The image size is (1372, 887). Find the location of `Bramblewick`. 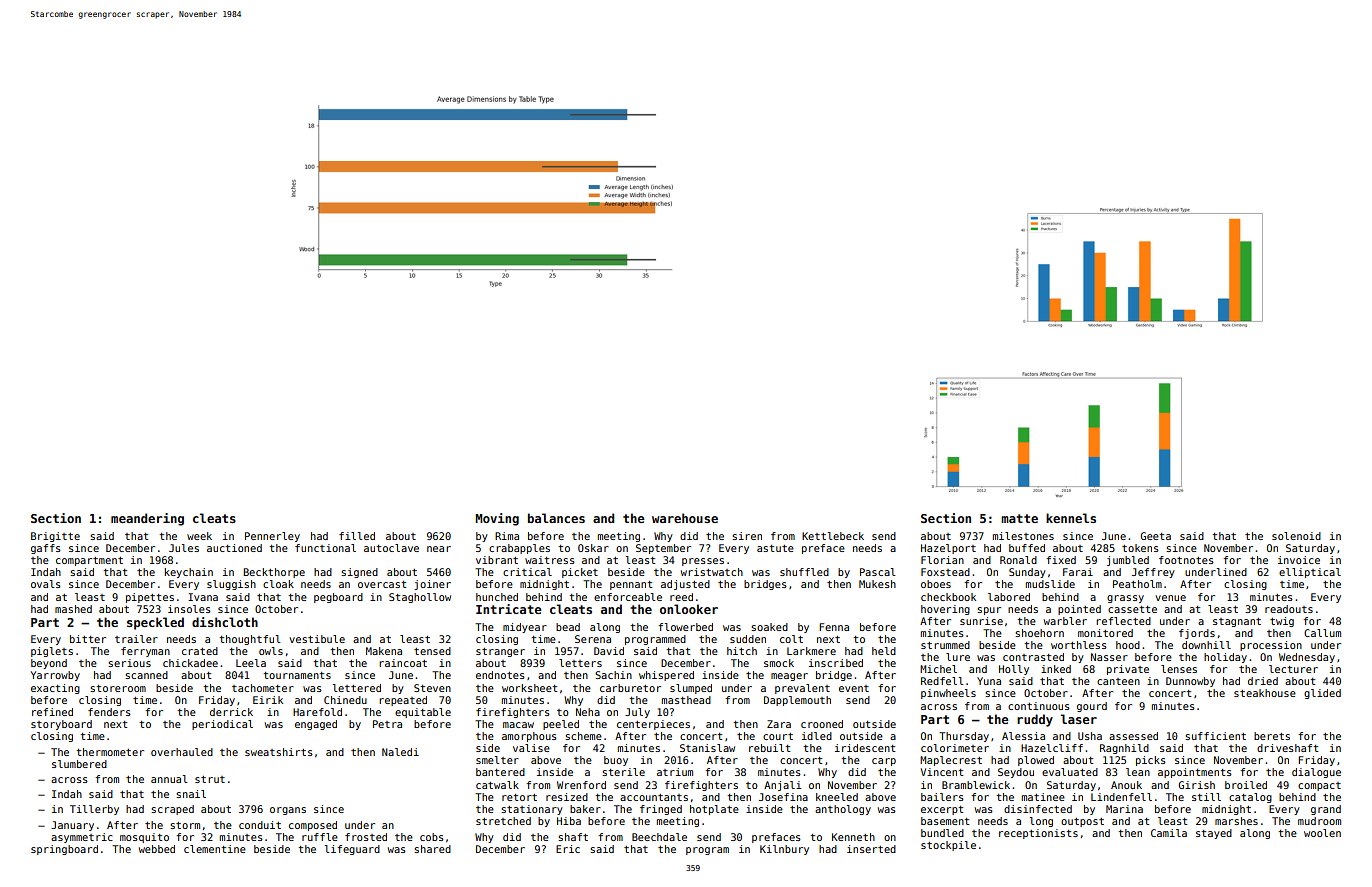

Bramblewick is located at coordinates (976, 785).
